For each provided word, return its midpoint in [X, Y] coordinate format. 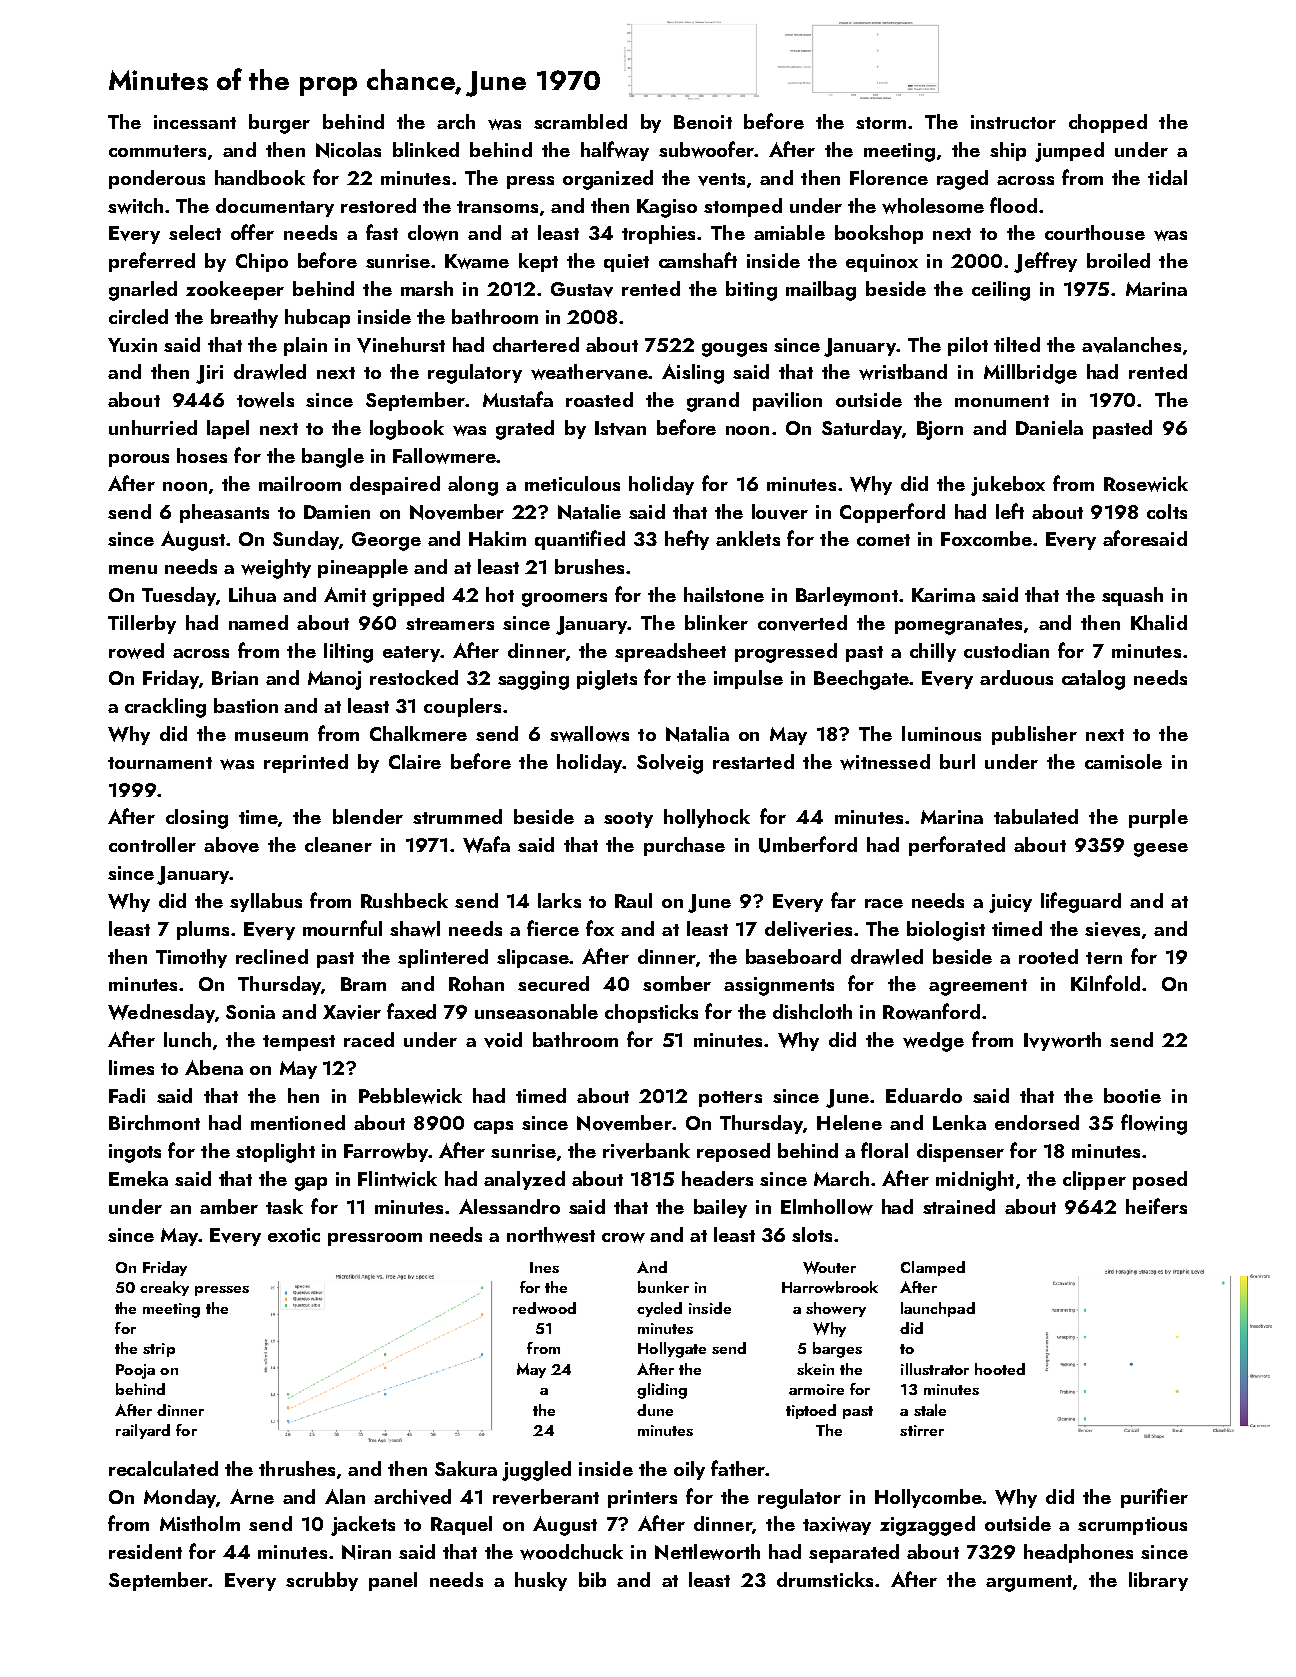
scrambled [580, 121]
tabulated [1036, 816]
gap [311, 1184]
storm [881, 123]
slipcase [533, 958]
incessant [195, 122]
